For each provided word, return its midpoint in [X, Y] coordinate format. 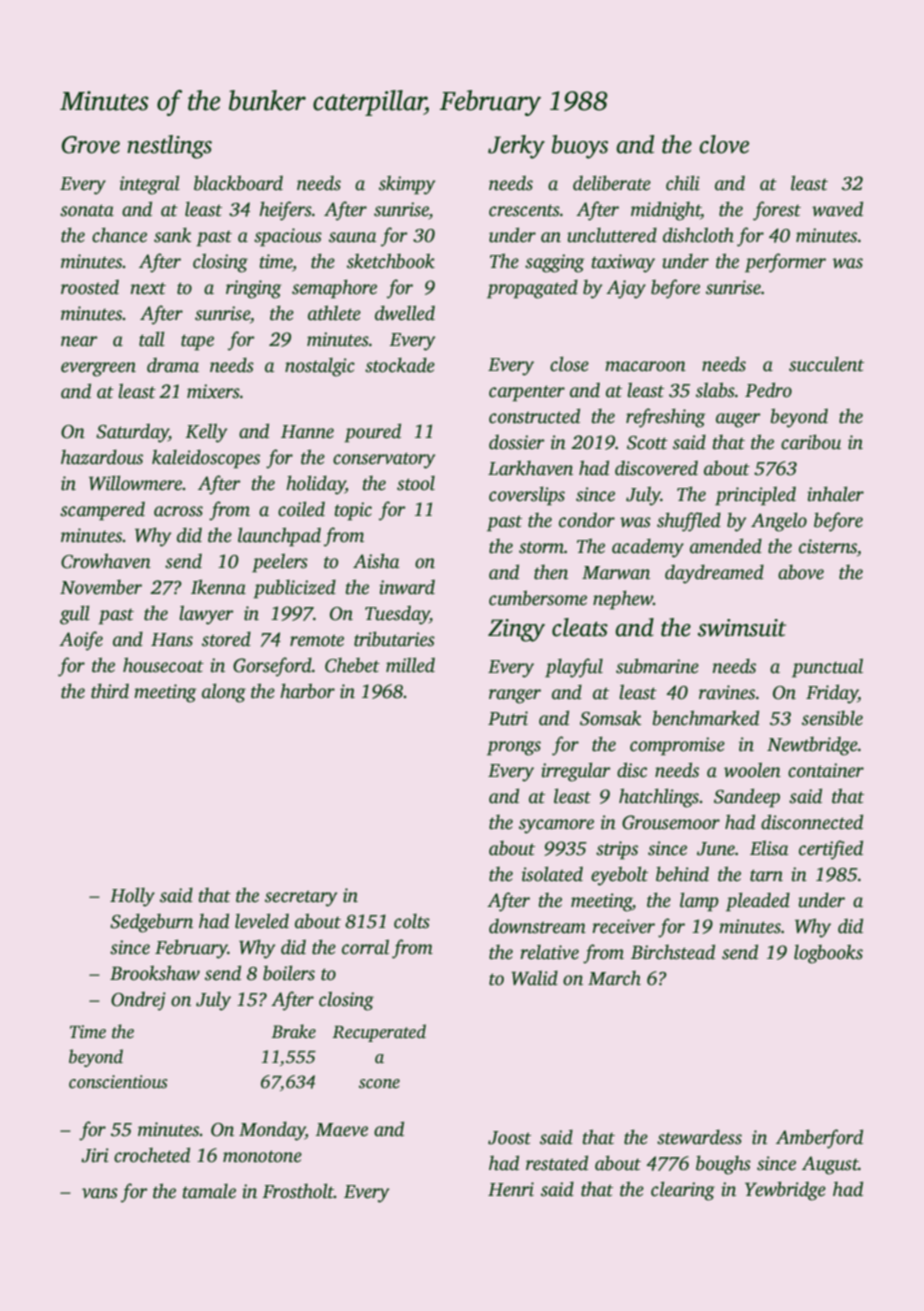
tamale [209, 1191]
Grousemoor [671, 822]
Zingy [516, 630]
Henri [511, 1189]
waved [837, 209]
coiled [301, 509]
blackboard [238, 183]
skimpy [407, 185]
